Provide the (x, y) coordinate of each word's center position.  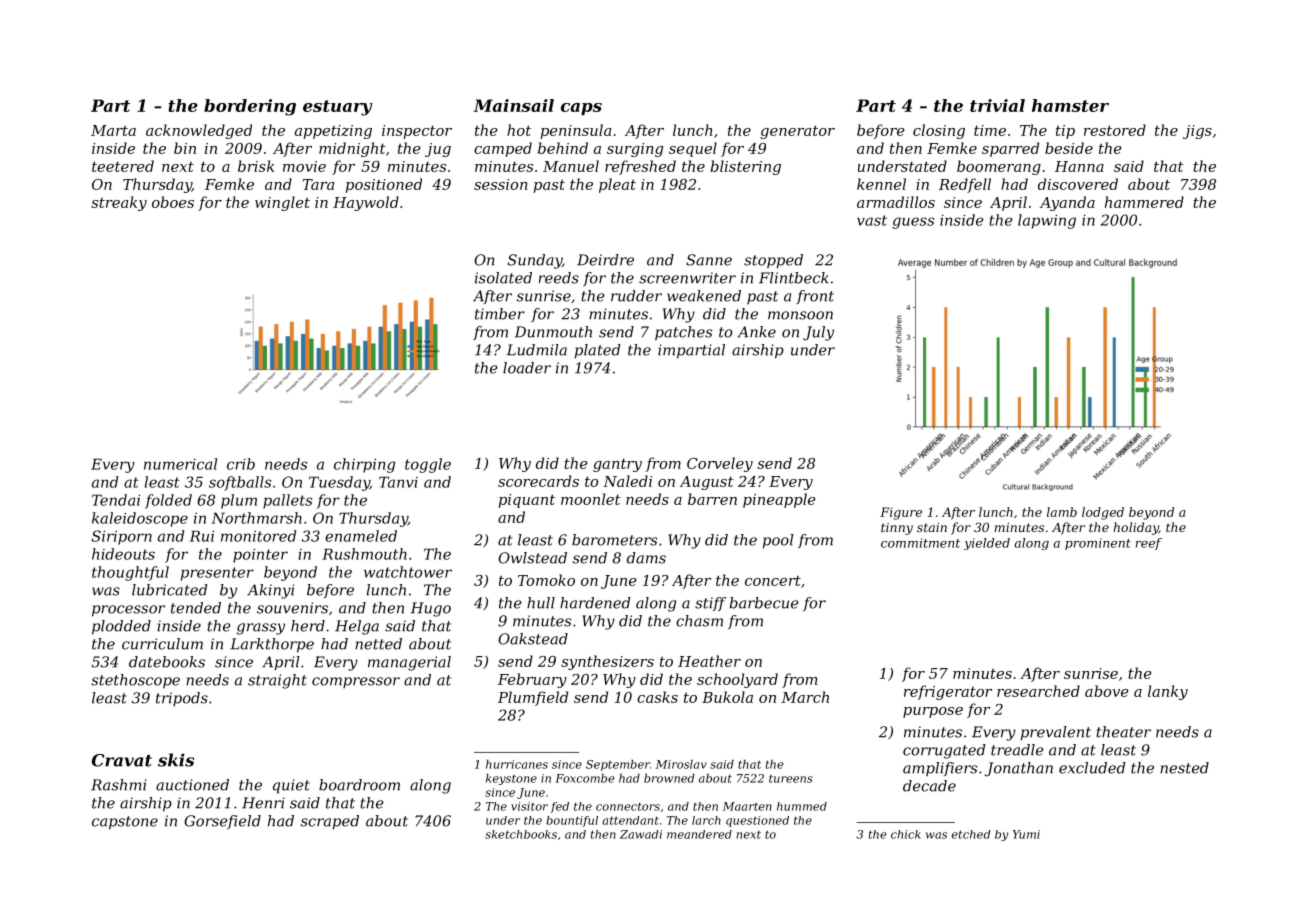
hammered (1144, 202)
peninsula (576, 131)
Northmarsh (256, 518)
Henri (263, 803)
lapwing (1047, 221)
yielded (987, 544)
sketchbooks (521, 834)
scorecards (538, 481)
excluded (1092, 768)
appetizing (333, 132)
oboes (173, 202)
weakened (704, 296)
